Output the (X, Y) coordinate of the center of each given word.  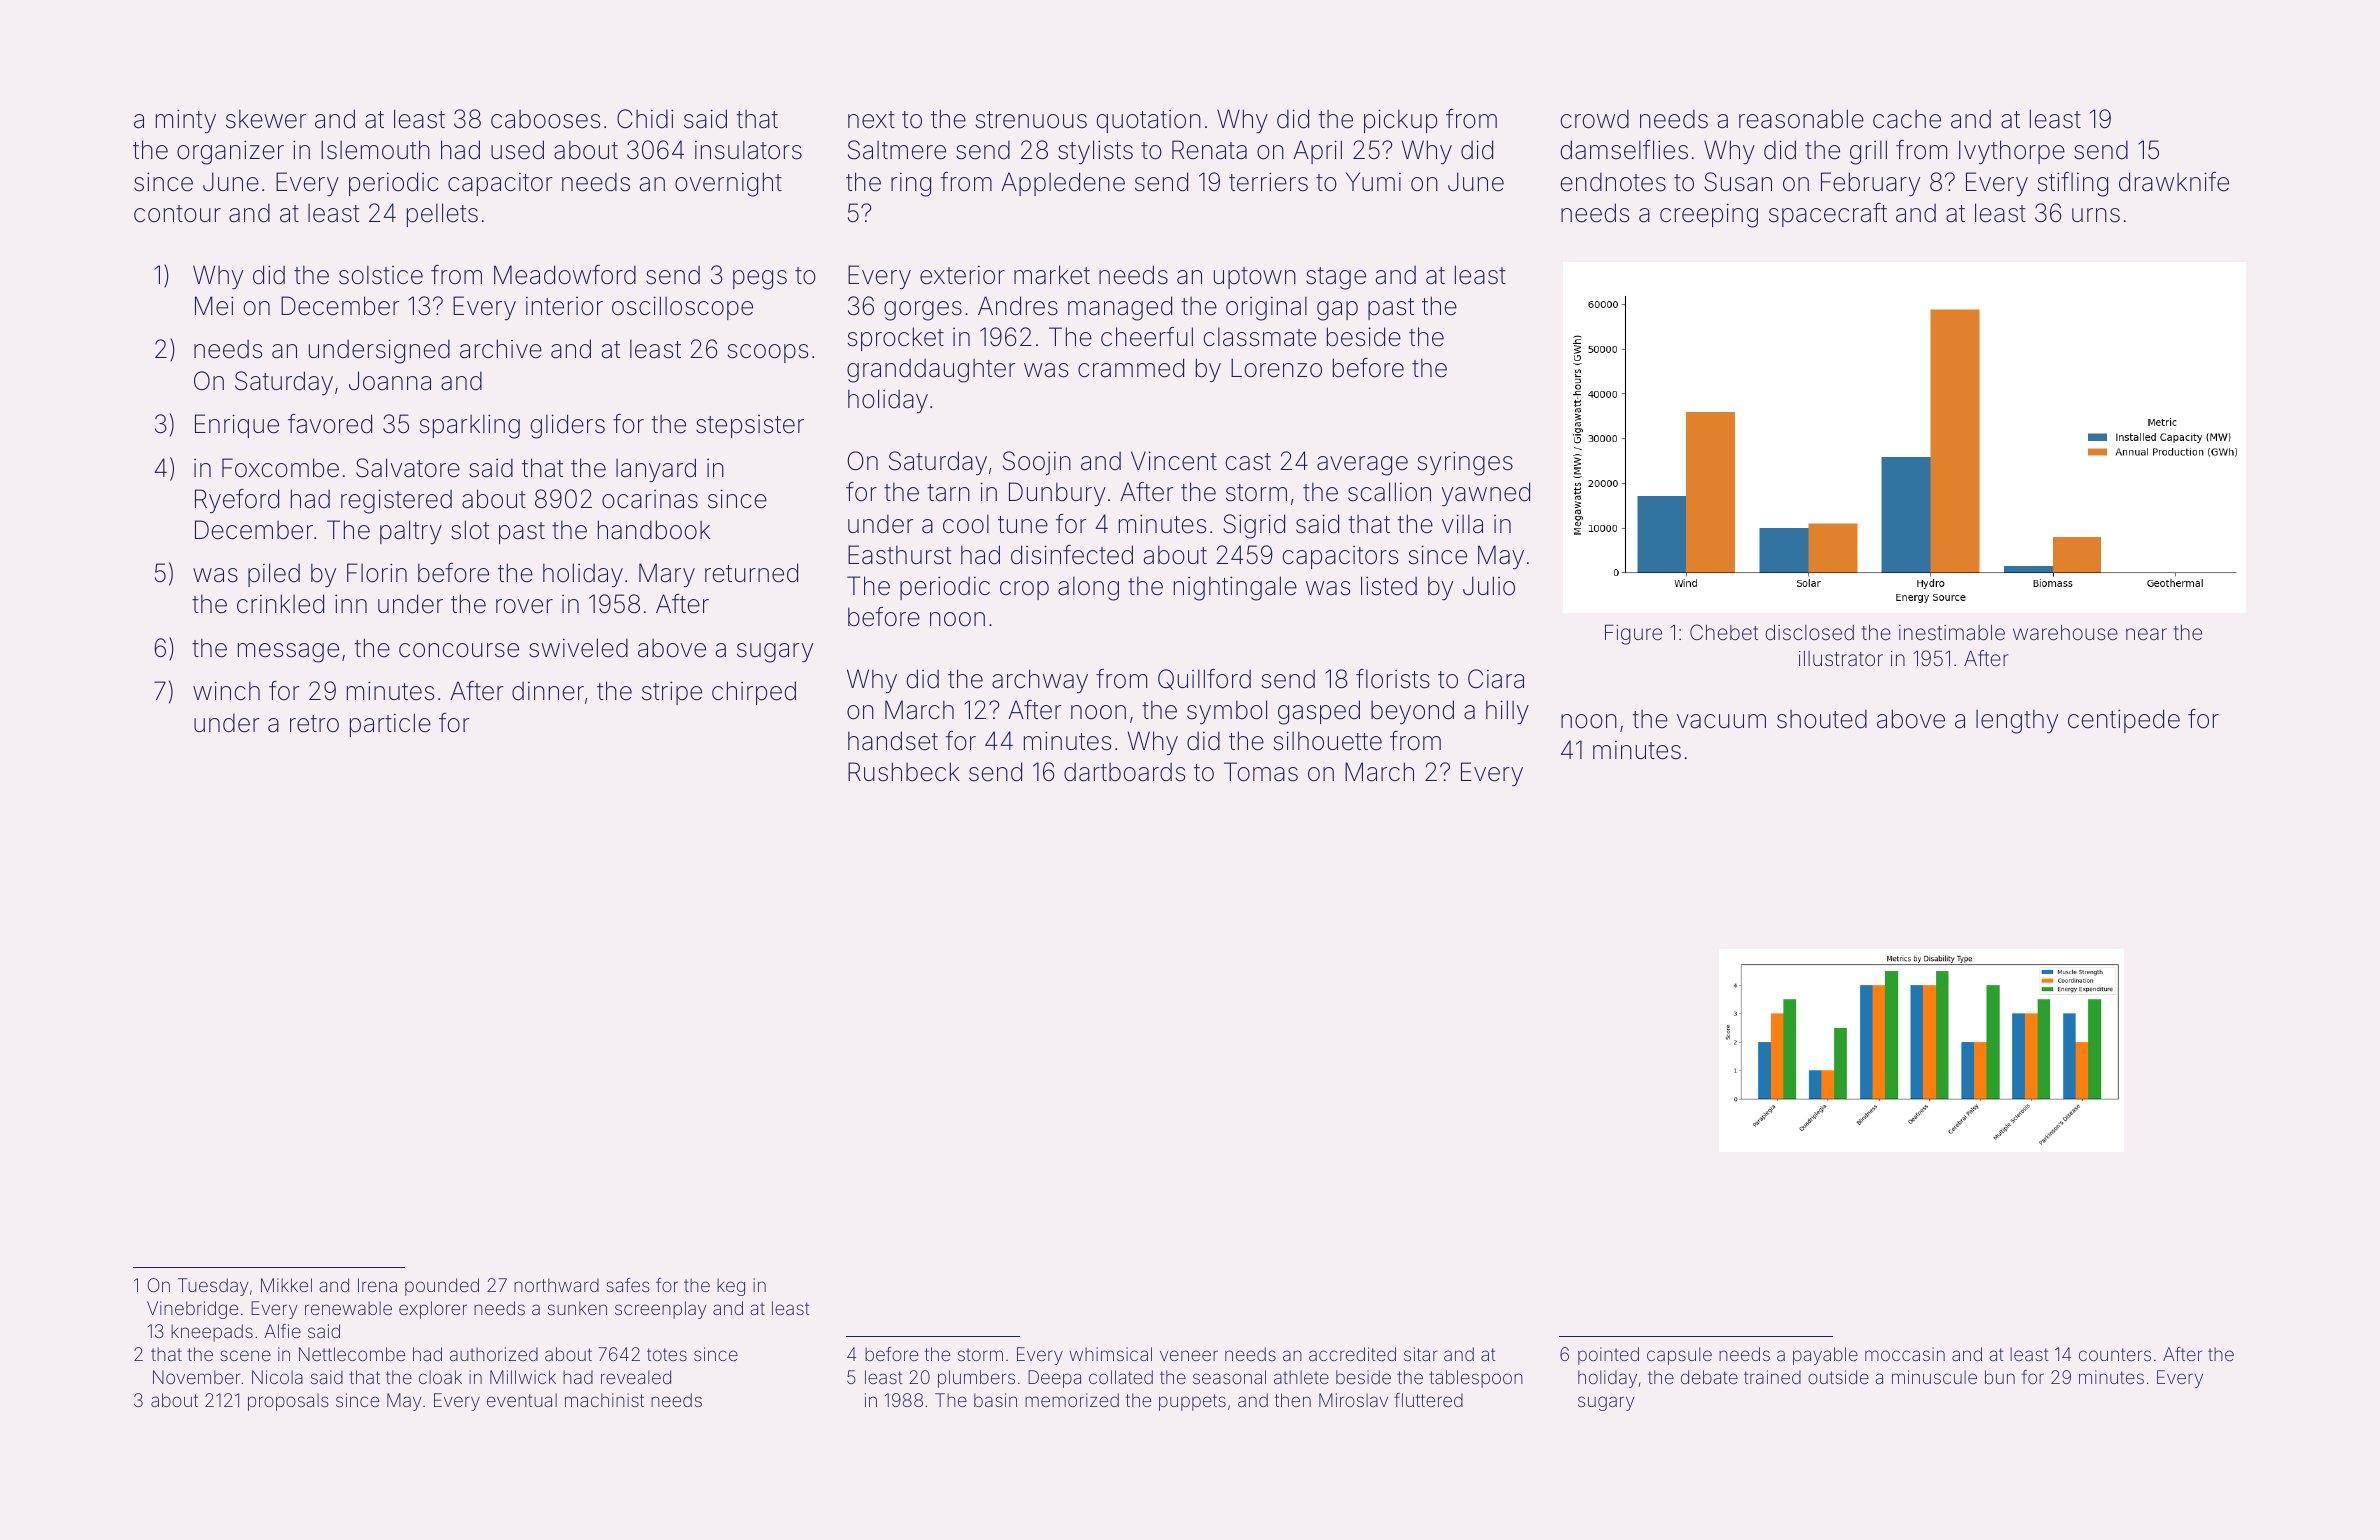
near (2146, 634)
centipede (2124, 721)
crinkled (280, 604)
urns (2096, 215)
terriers (1268, 182)
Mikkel (286, 1285)
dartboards (1124, 772)
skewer (266, 119)
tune (1023, 525)
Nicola (277, 1377)
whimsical (1110, 1354)
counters (2115, 1354)
